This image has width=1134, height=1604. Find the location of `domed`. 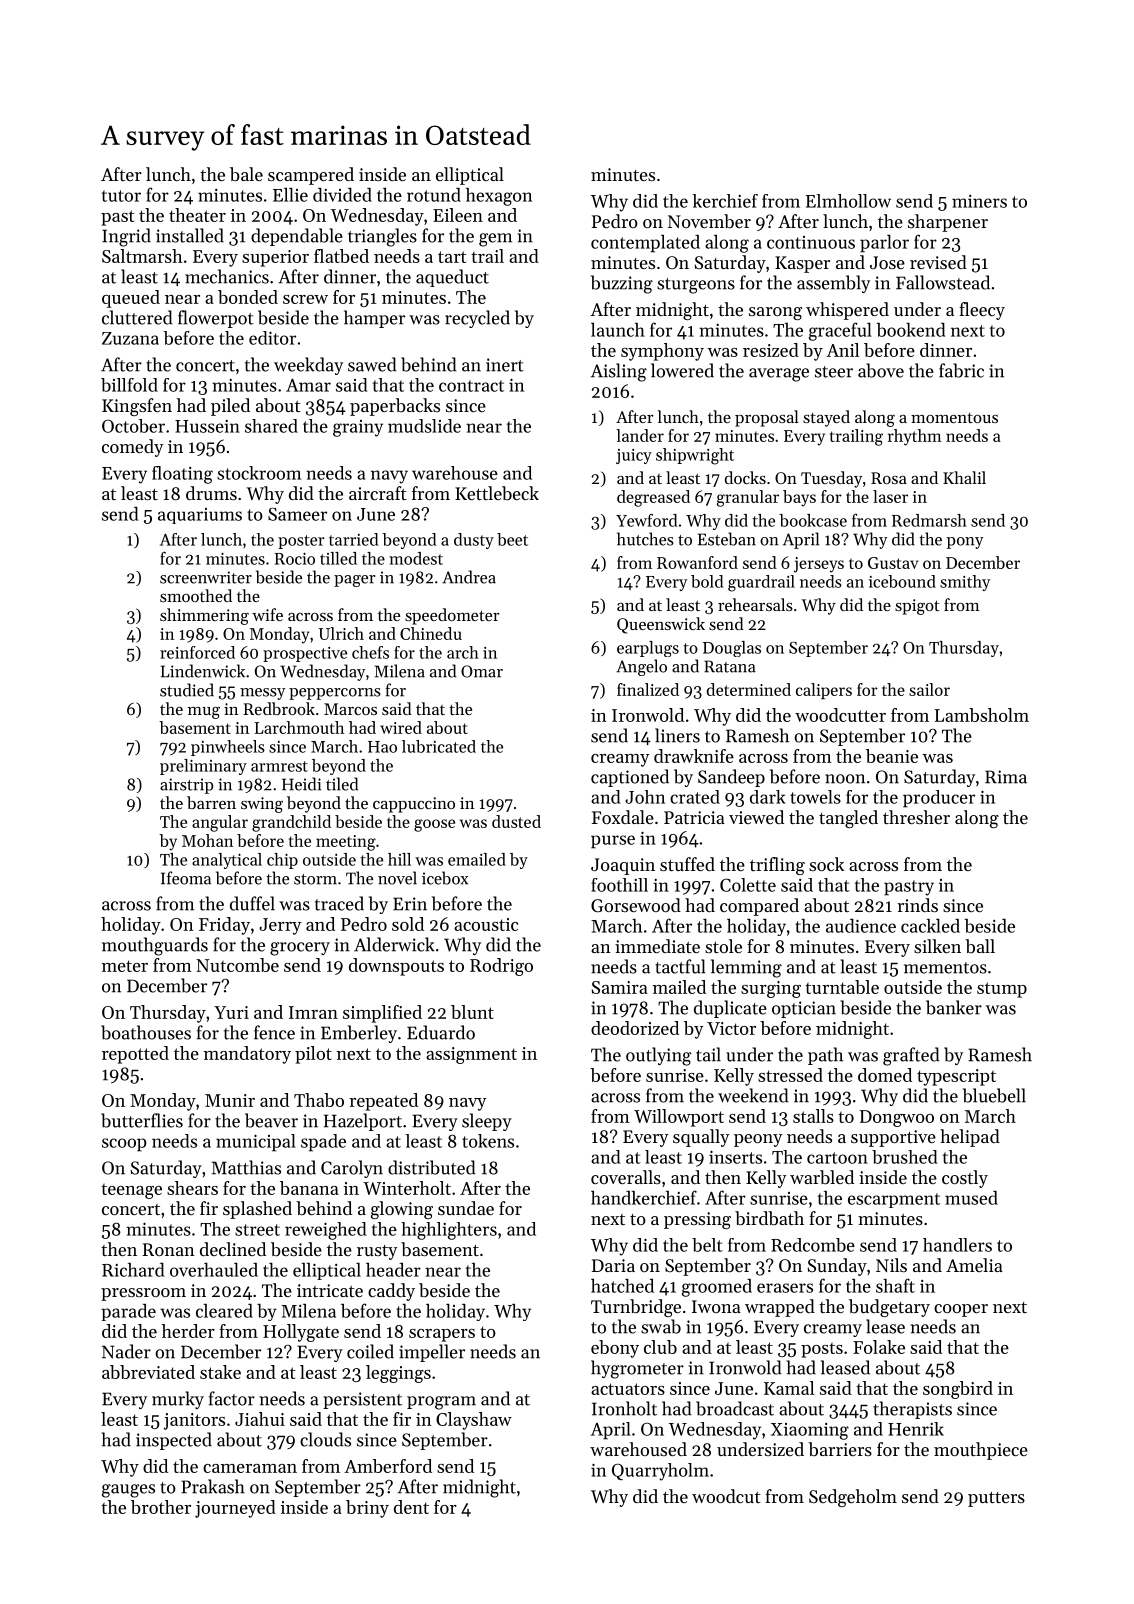

domed is located at coordinates (885, 1075).
